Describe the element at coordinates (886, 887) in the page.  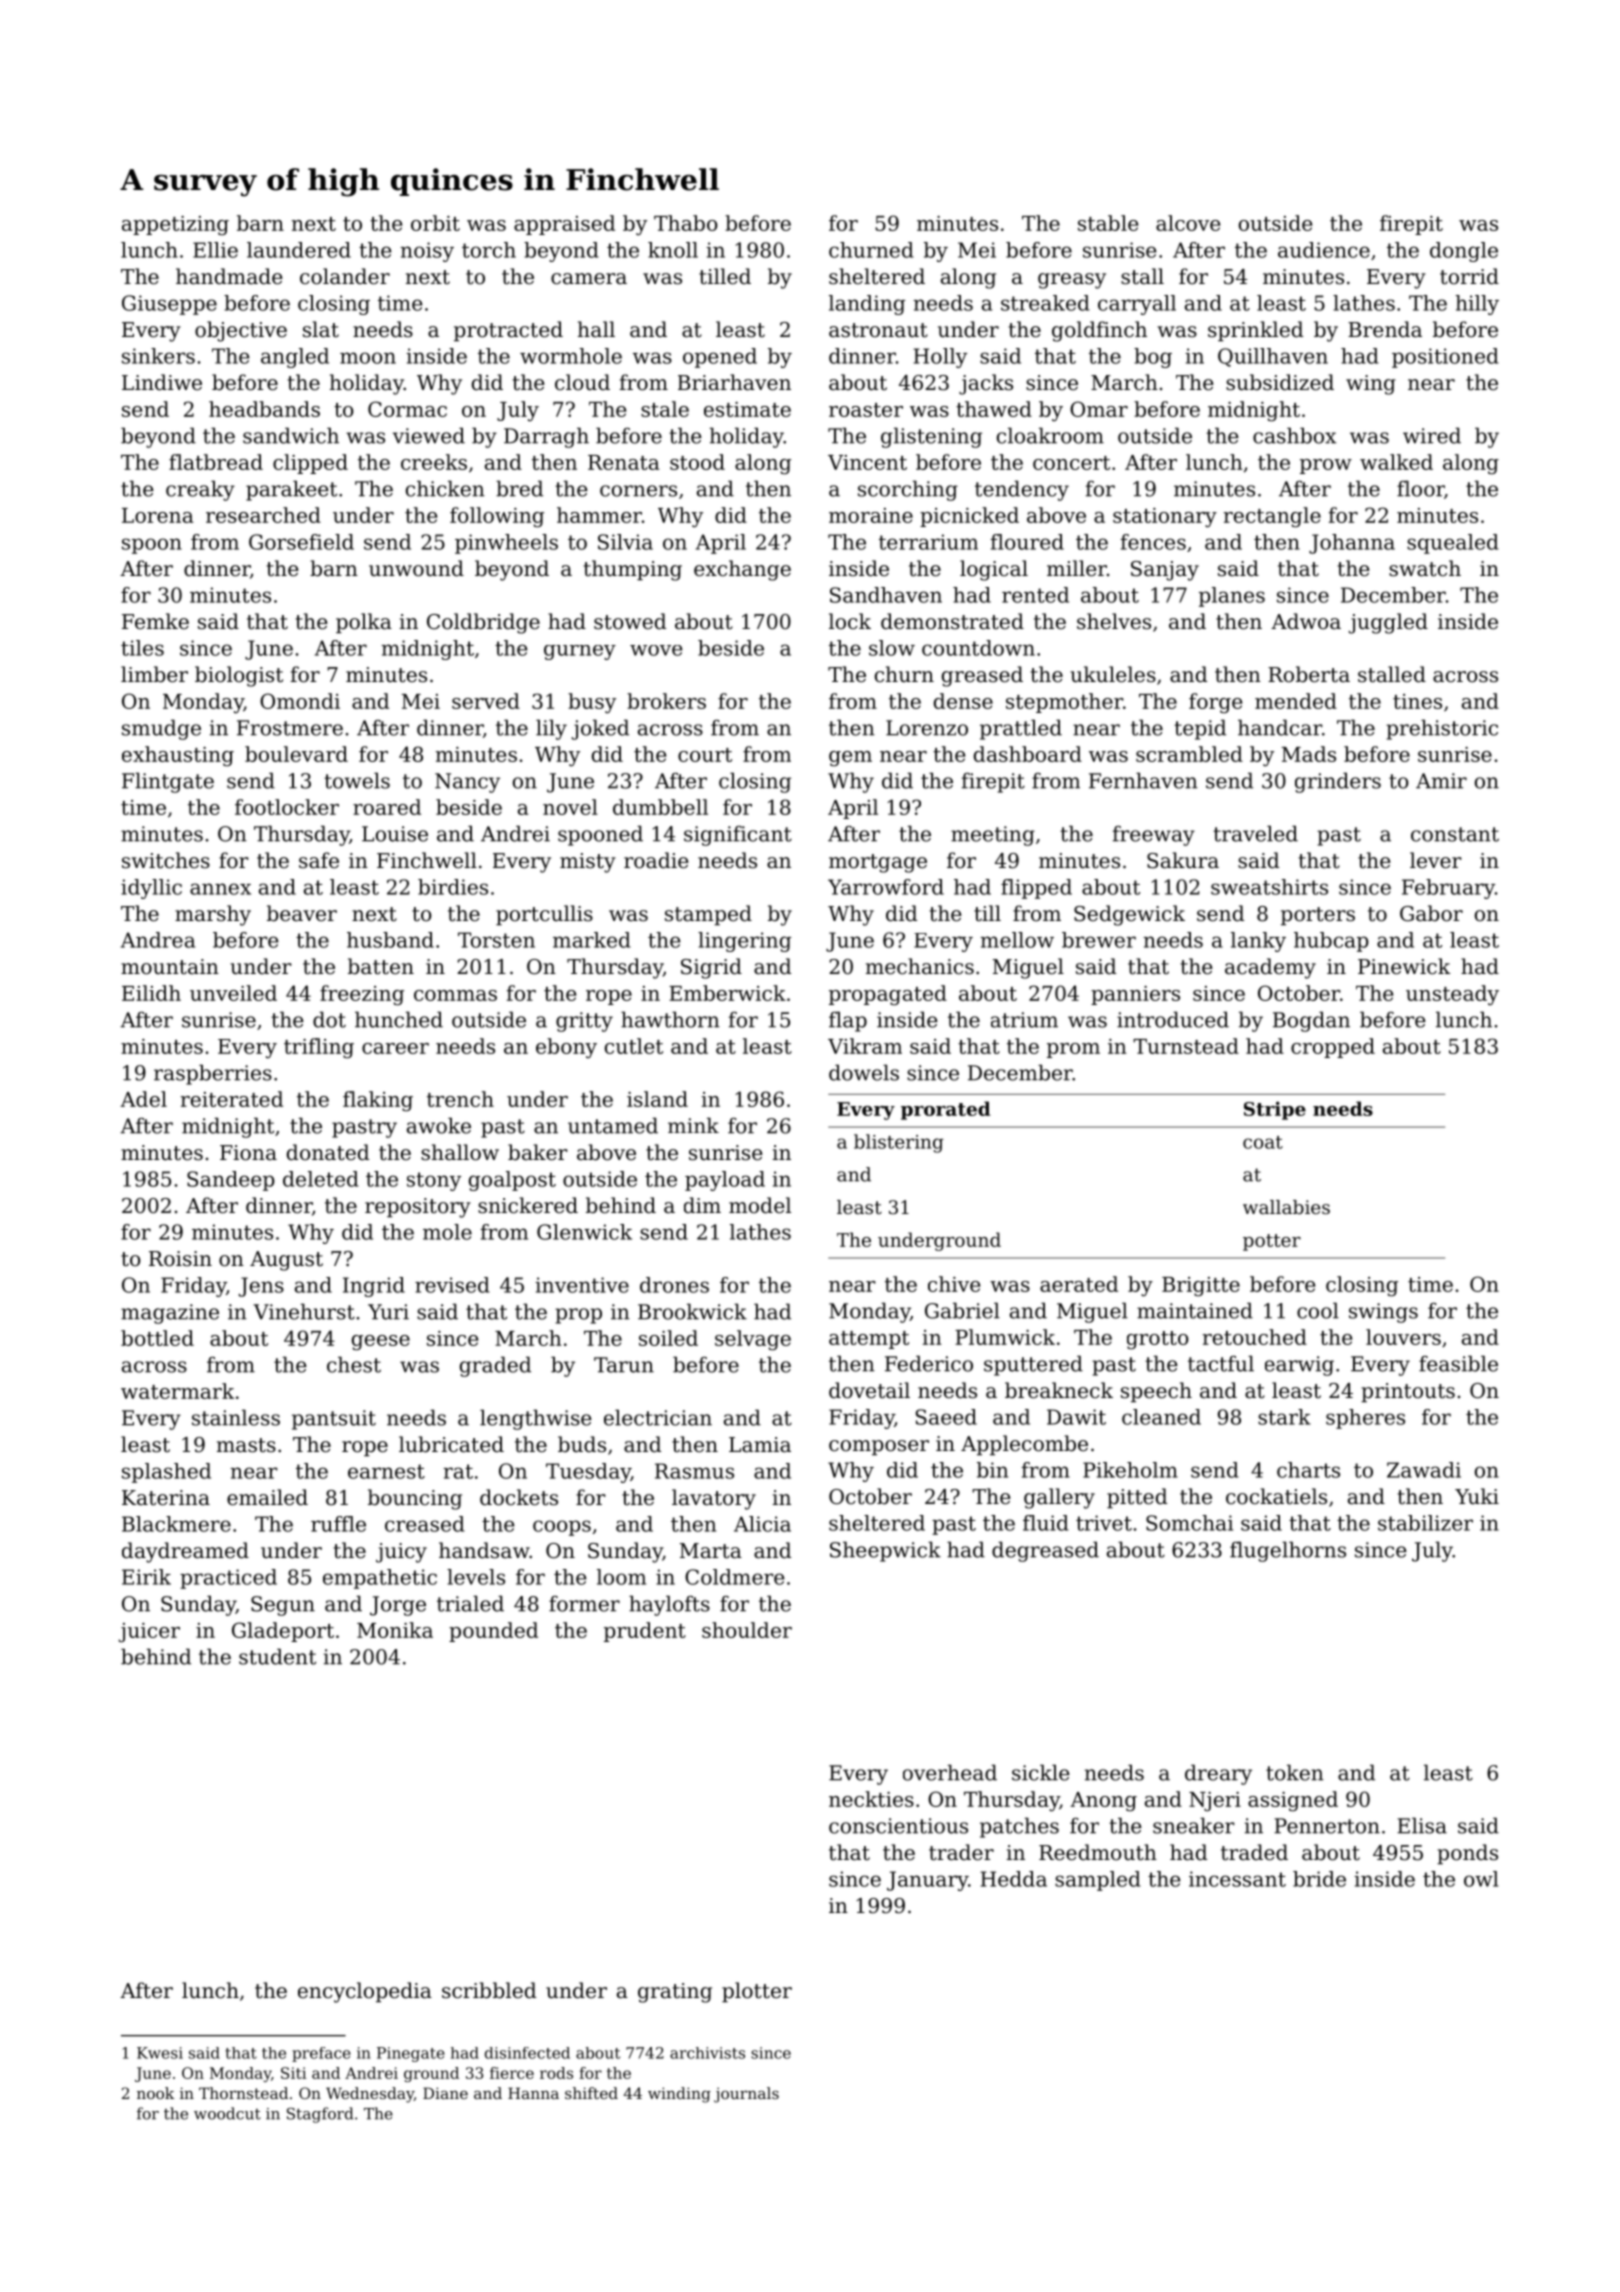
I see `Yarrowford` at that location.
